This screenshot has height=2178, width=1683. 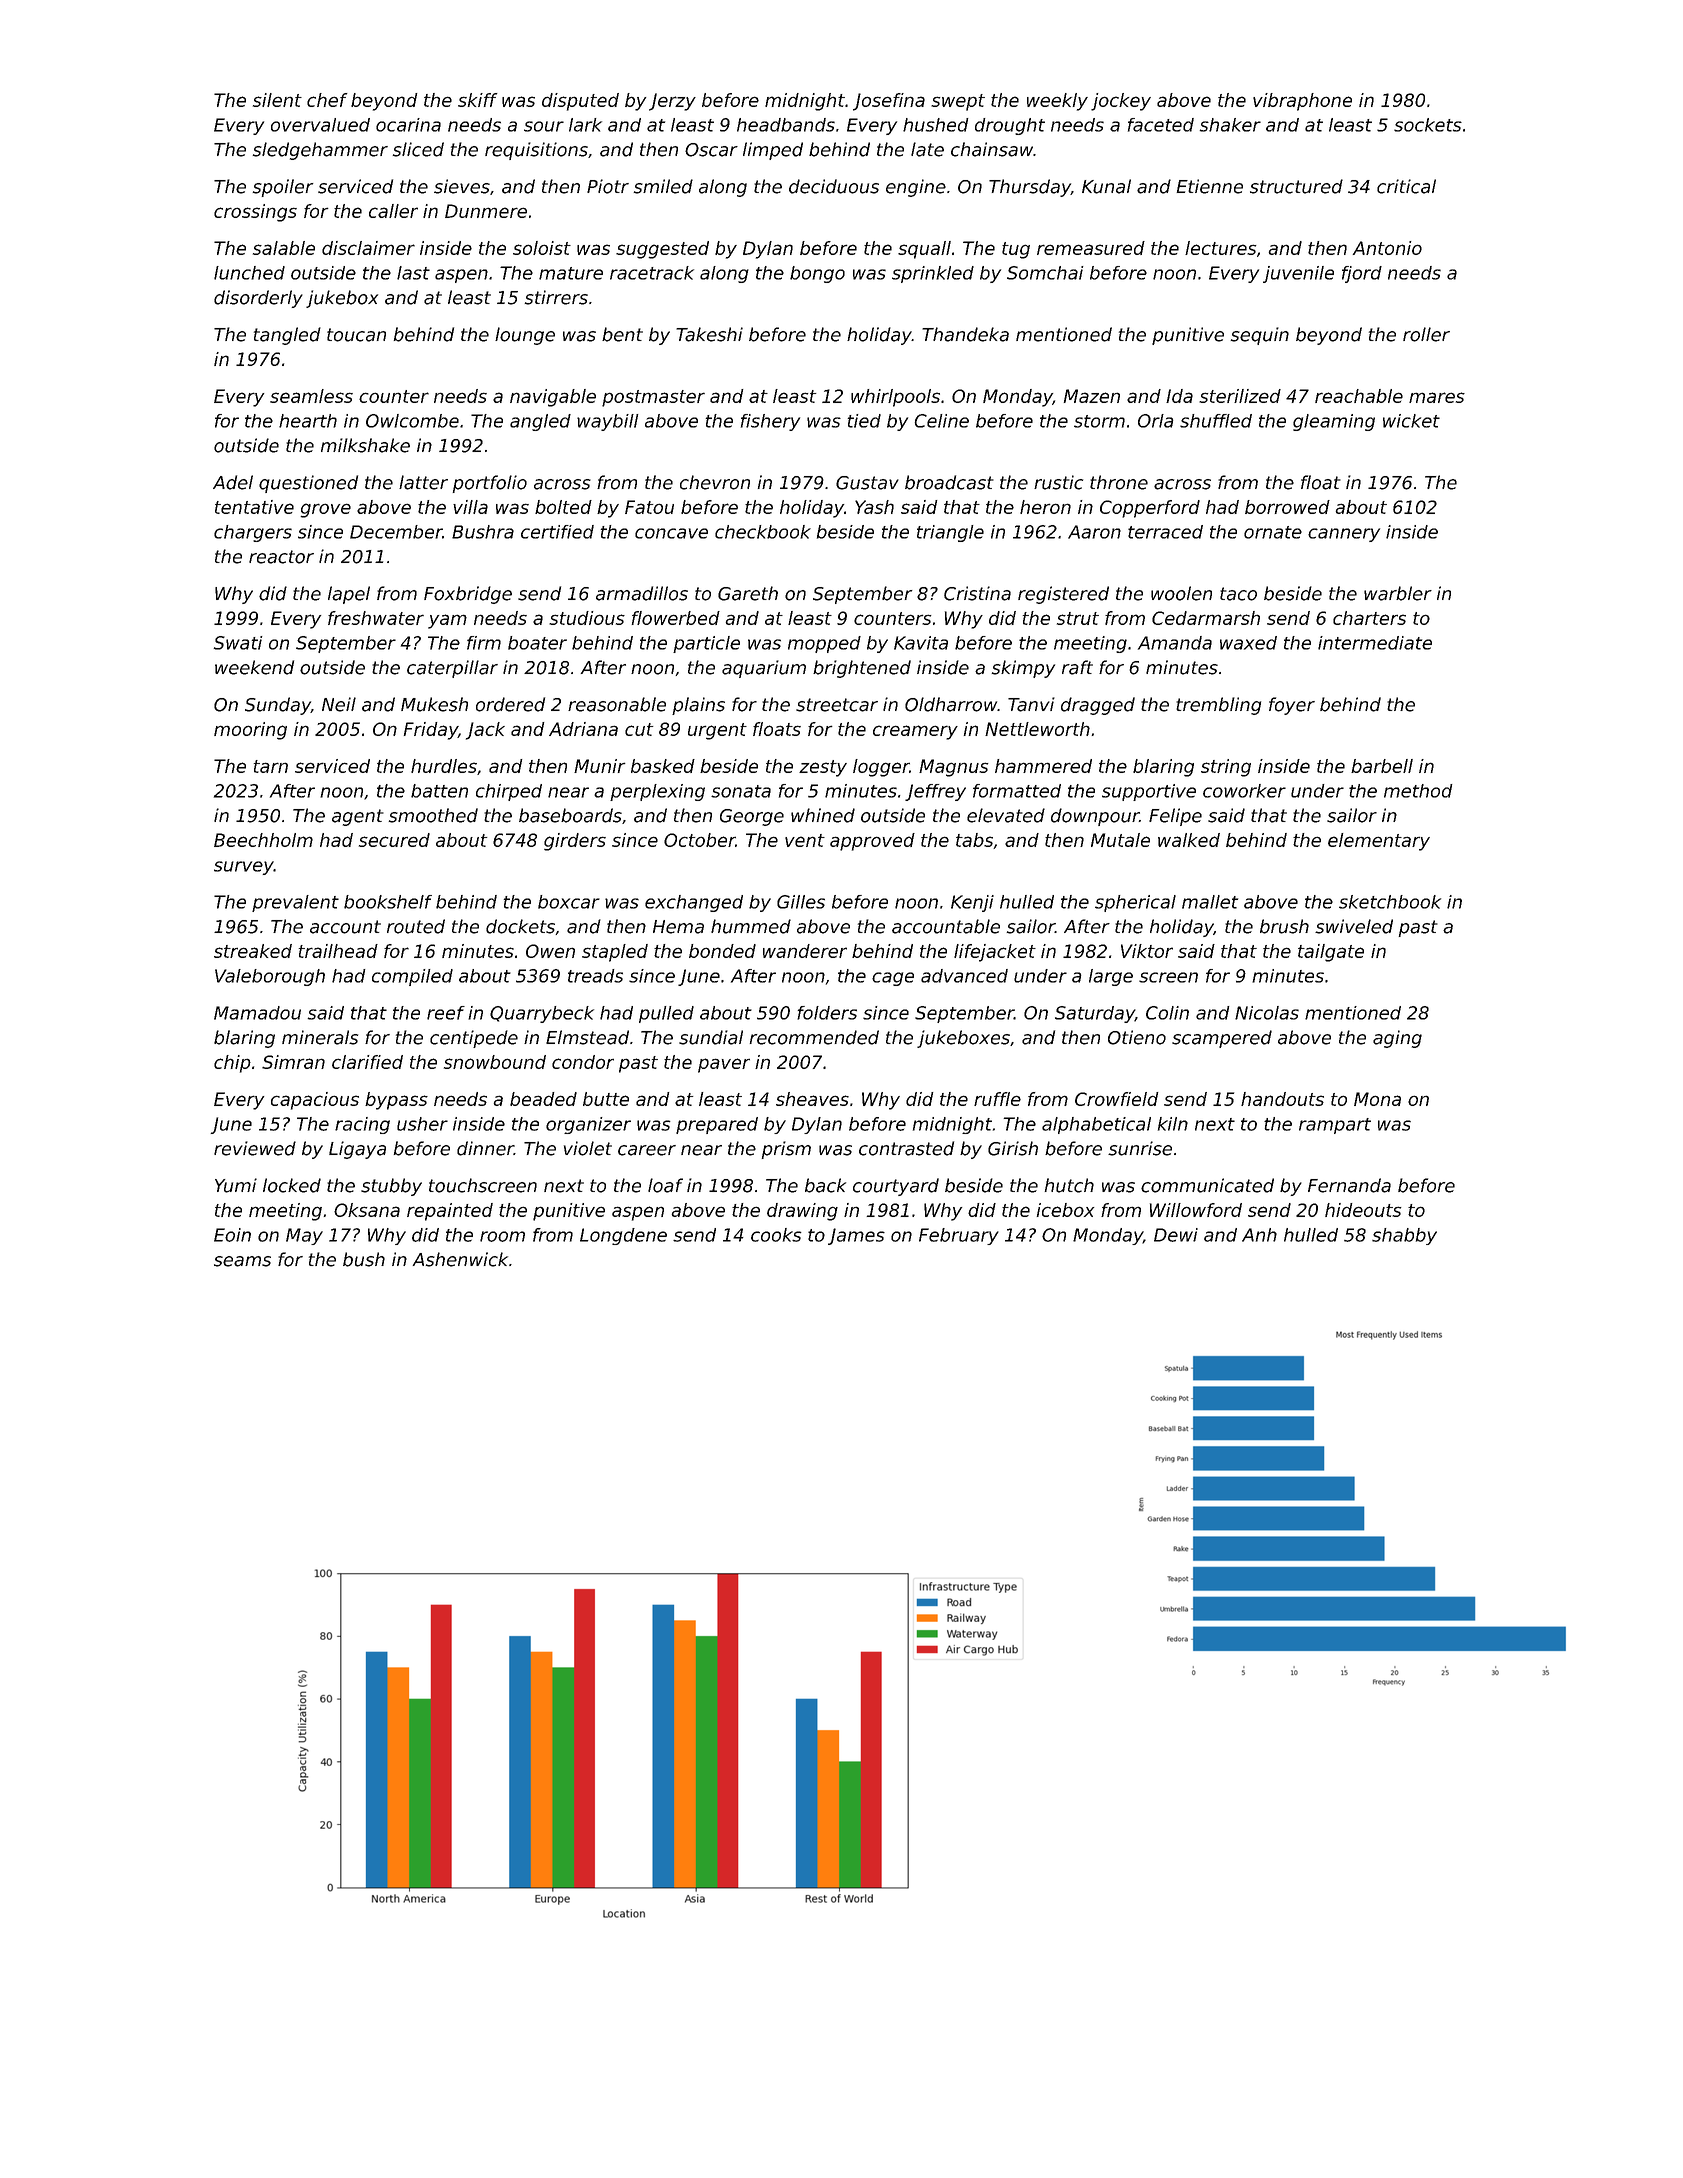 I want to click on Thandeka, so click(x=965, y=334).
